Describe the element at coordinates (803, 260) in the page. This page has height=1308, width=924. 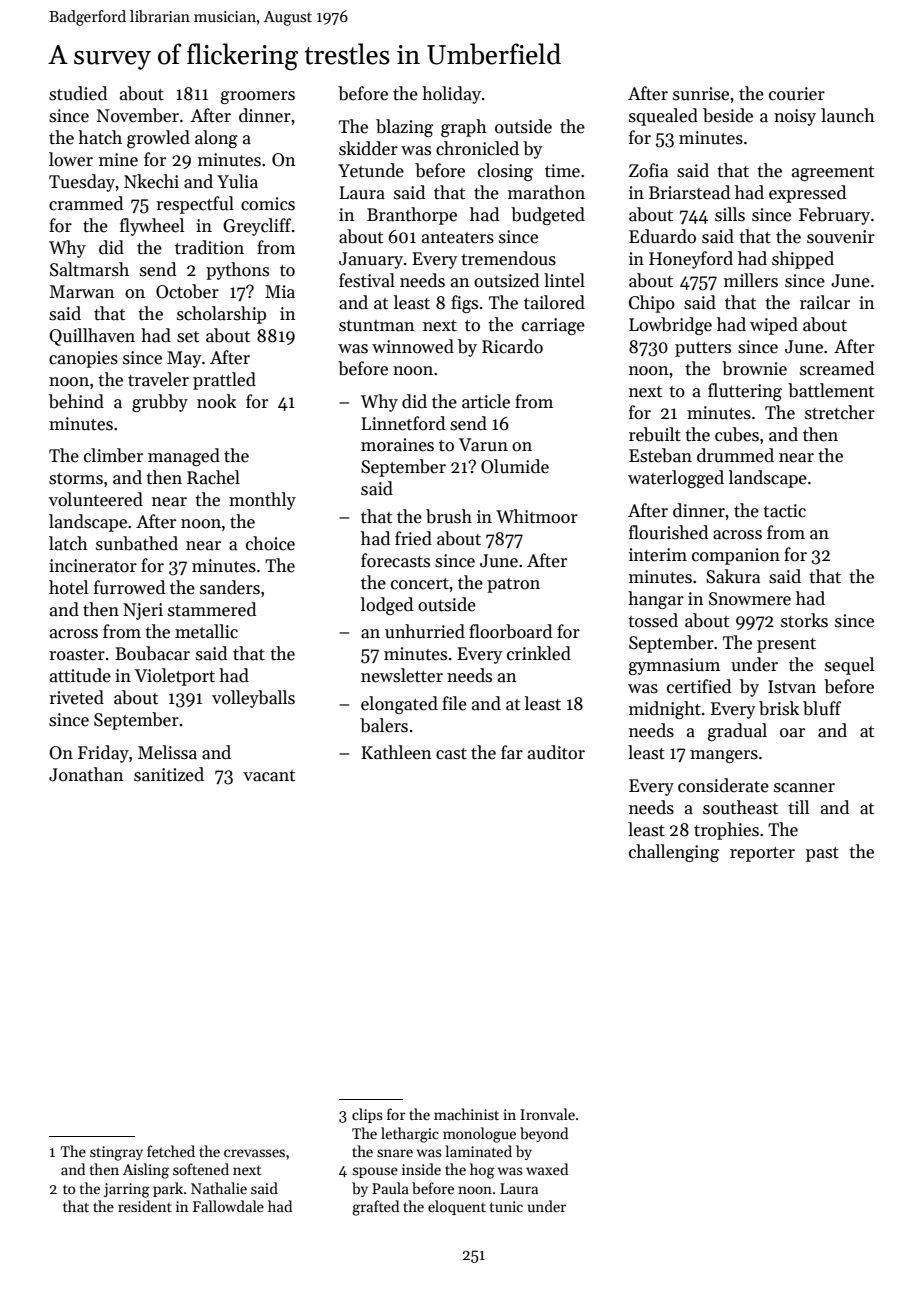
I see `shipped` at that location.
